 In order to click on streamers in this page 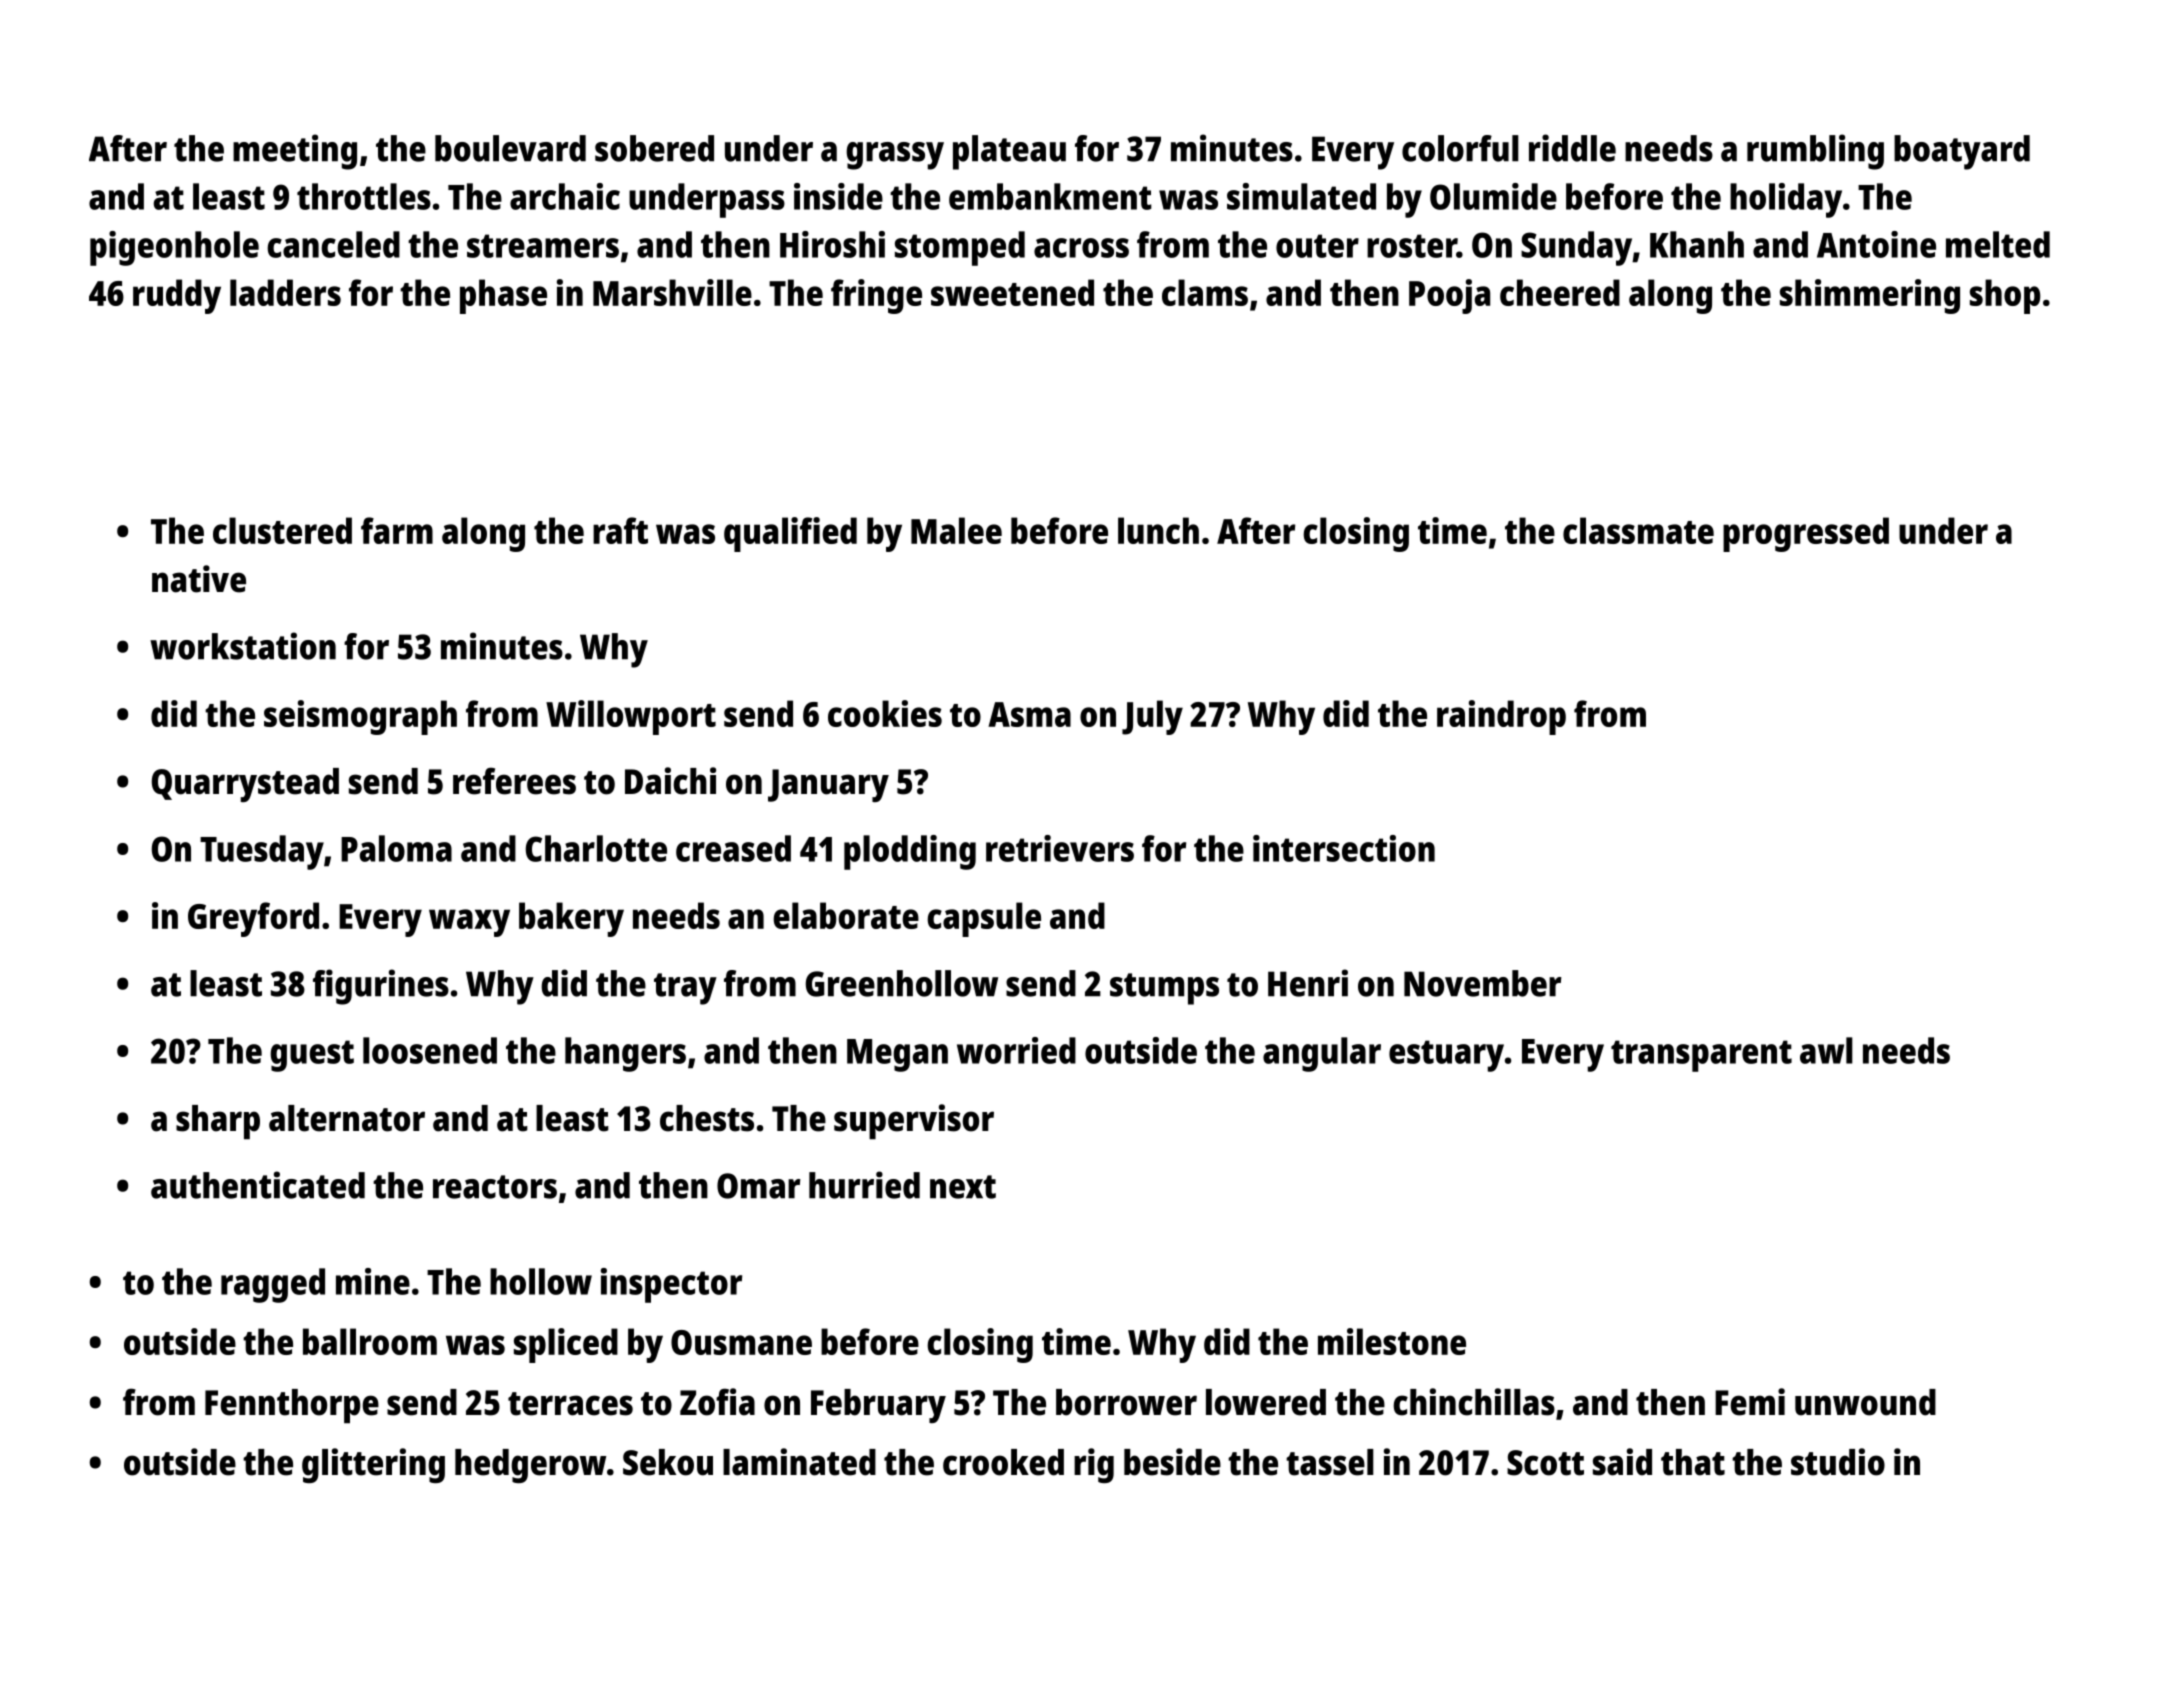, I will do `click(543, 246)`.
